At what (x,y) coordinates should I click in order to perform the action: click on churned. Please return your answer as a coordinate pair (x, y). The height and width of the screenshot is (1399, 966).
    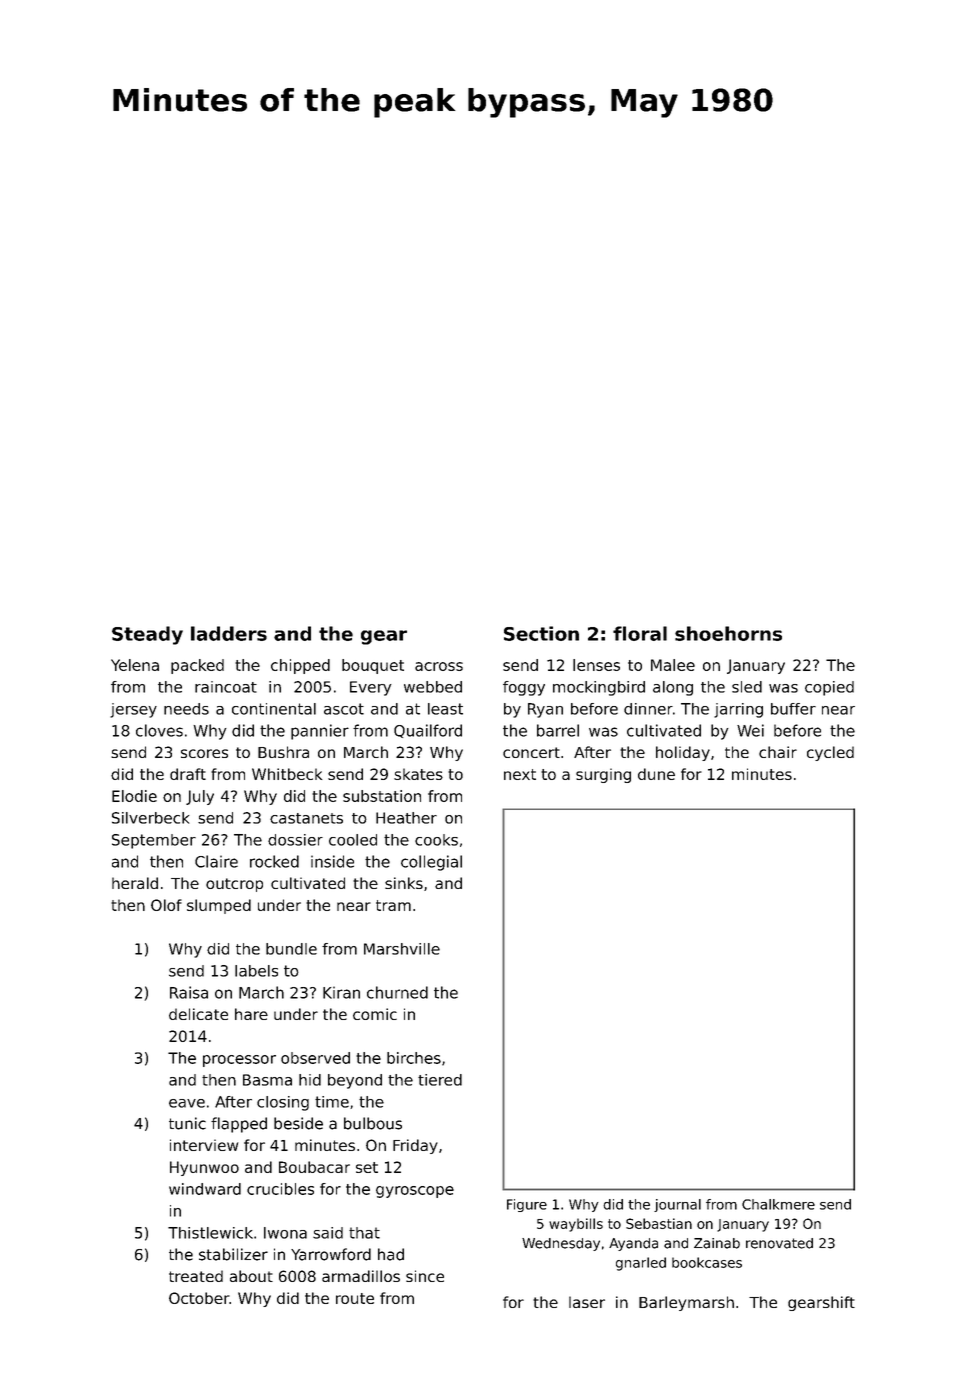
    Looking at the image, I should click on (397, 992).
